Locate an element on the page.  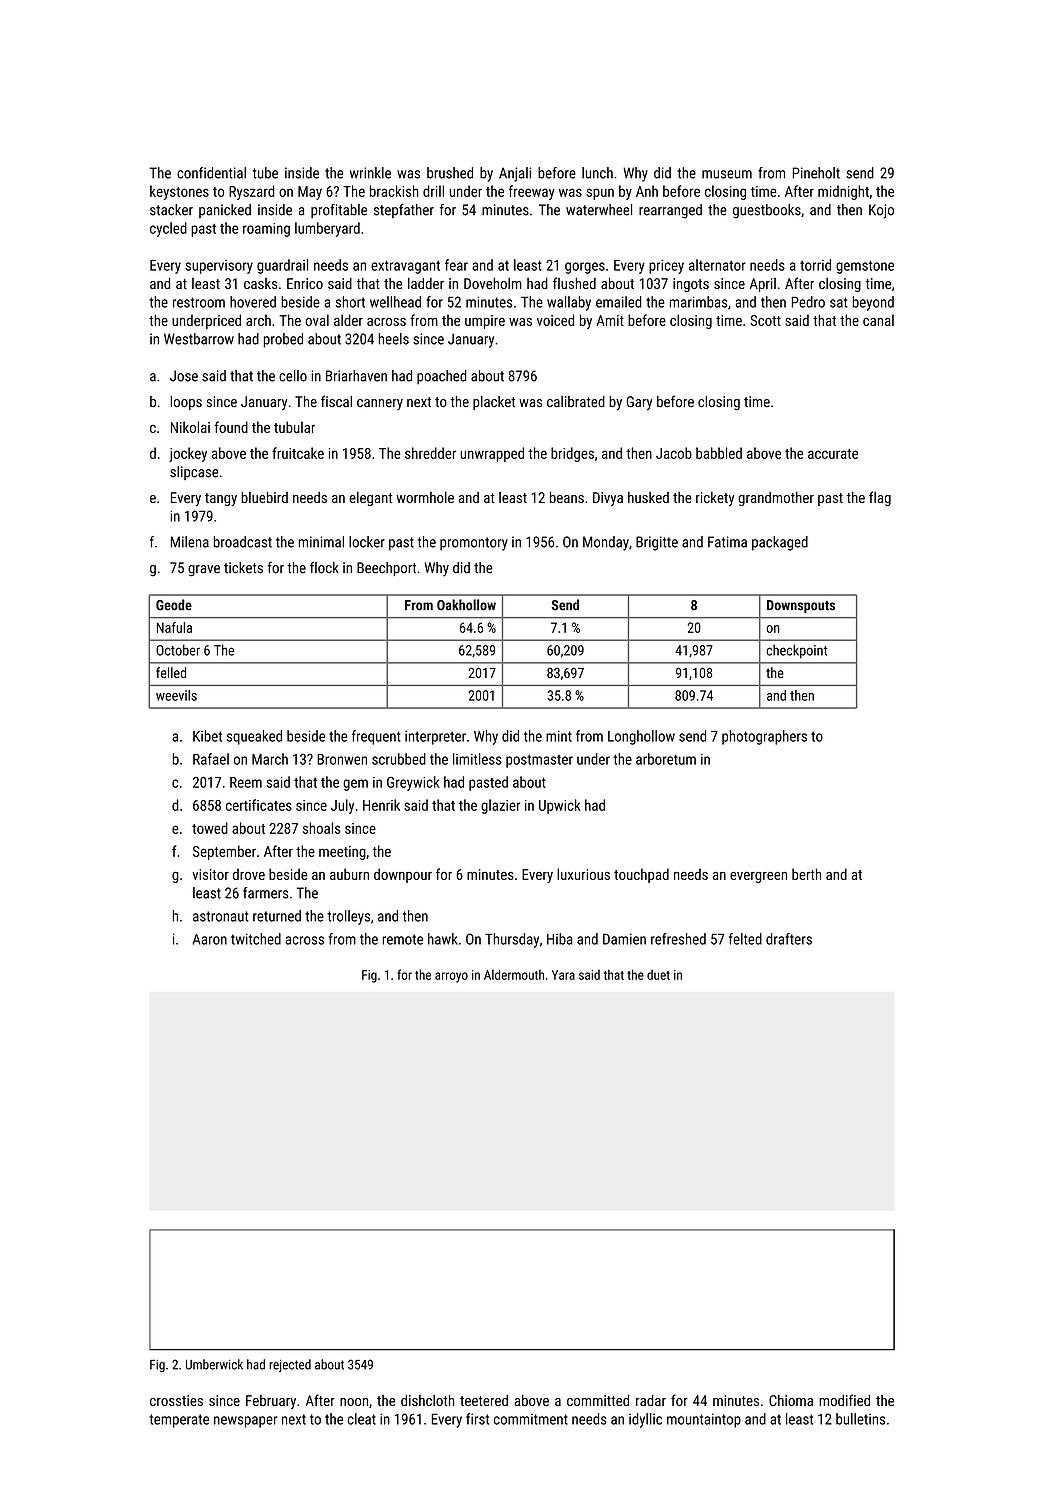
checkpoint is located at coordinates (797, 651).
